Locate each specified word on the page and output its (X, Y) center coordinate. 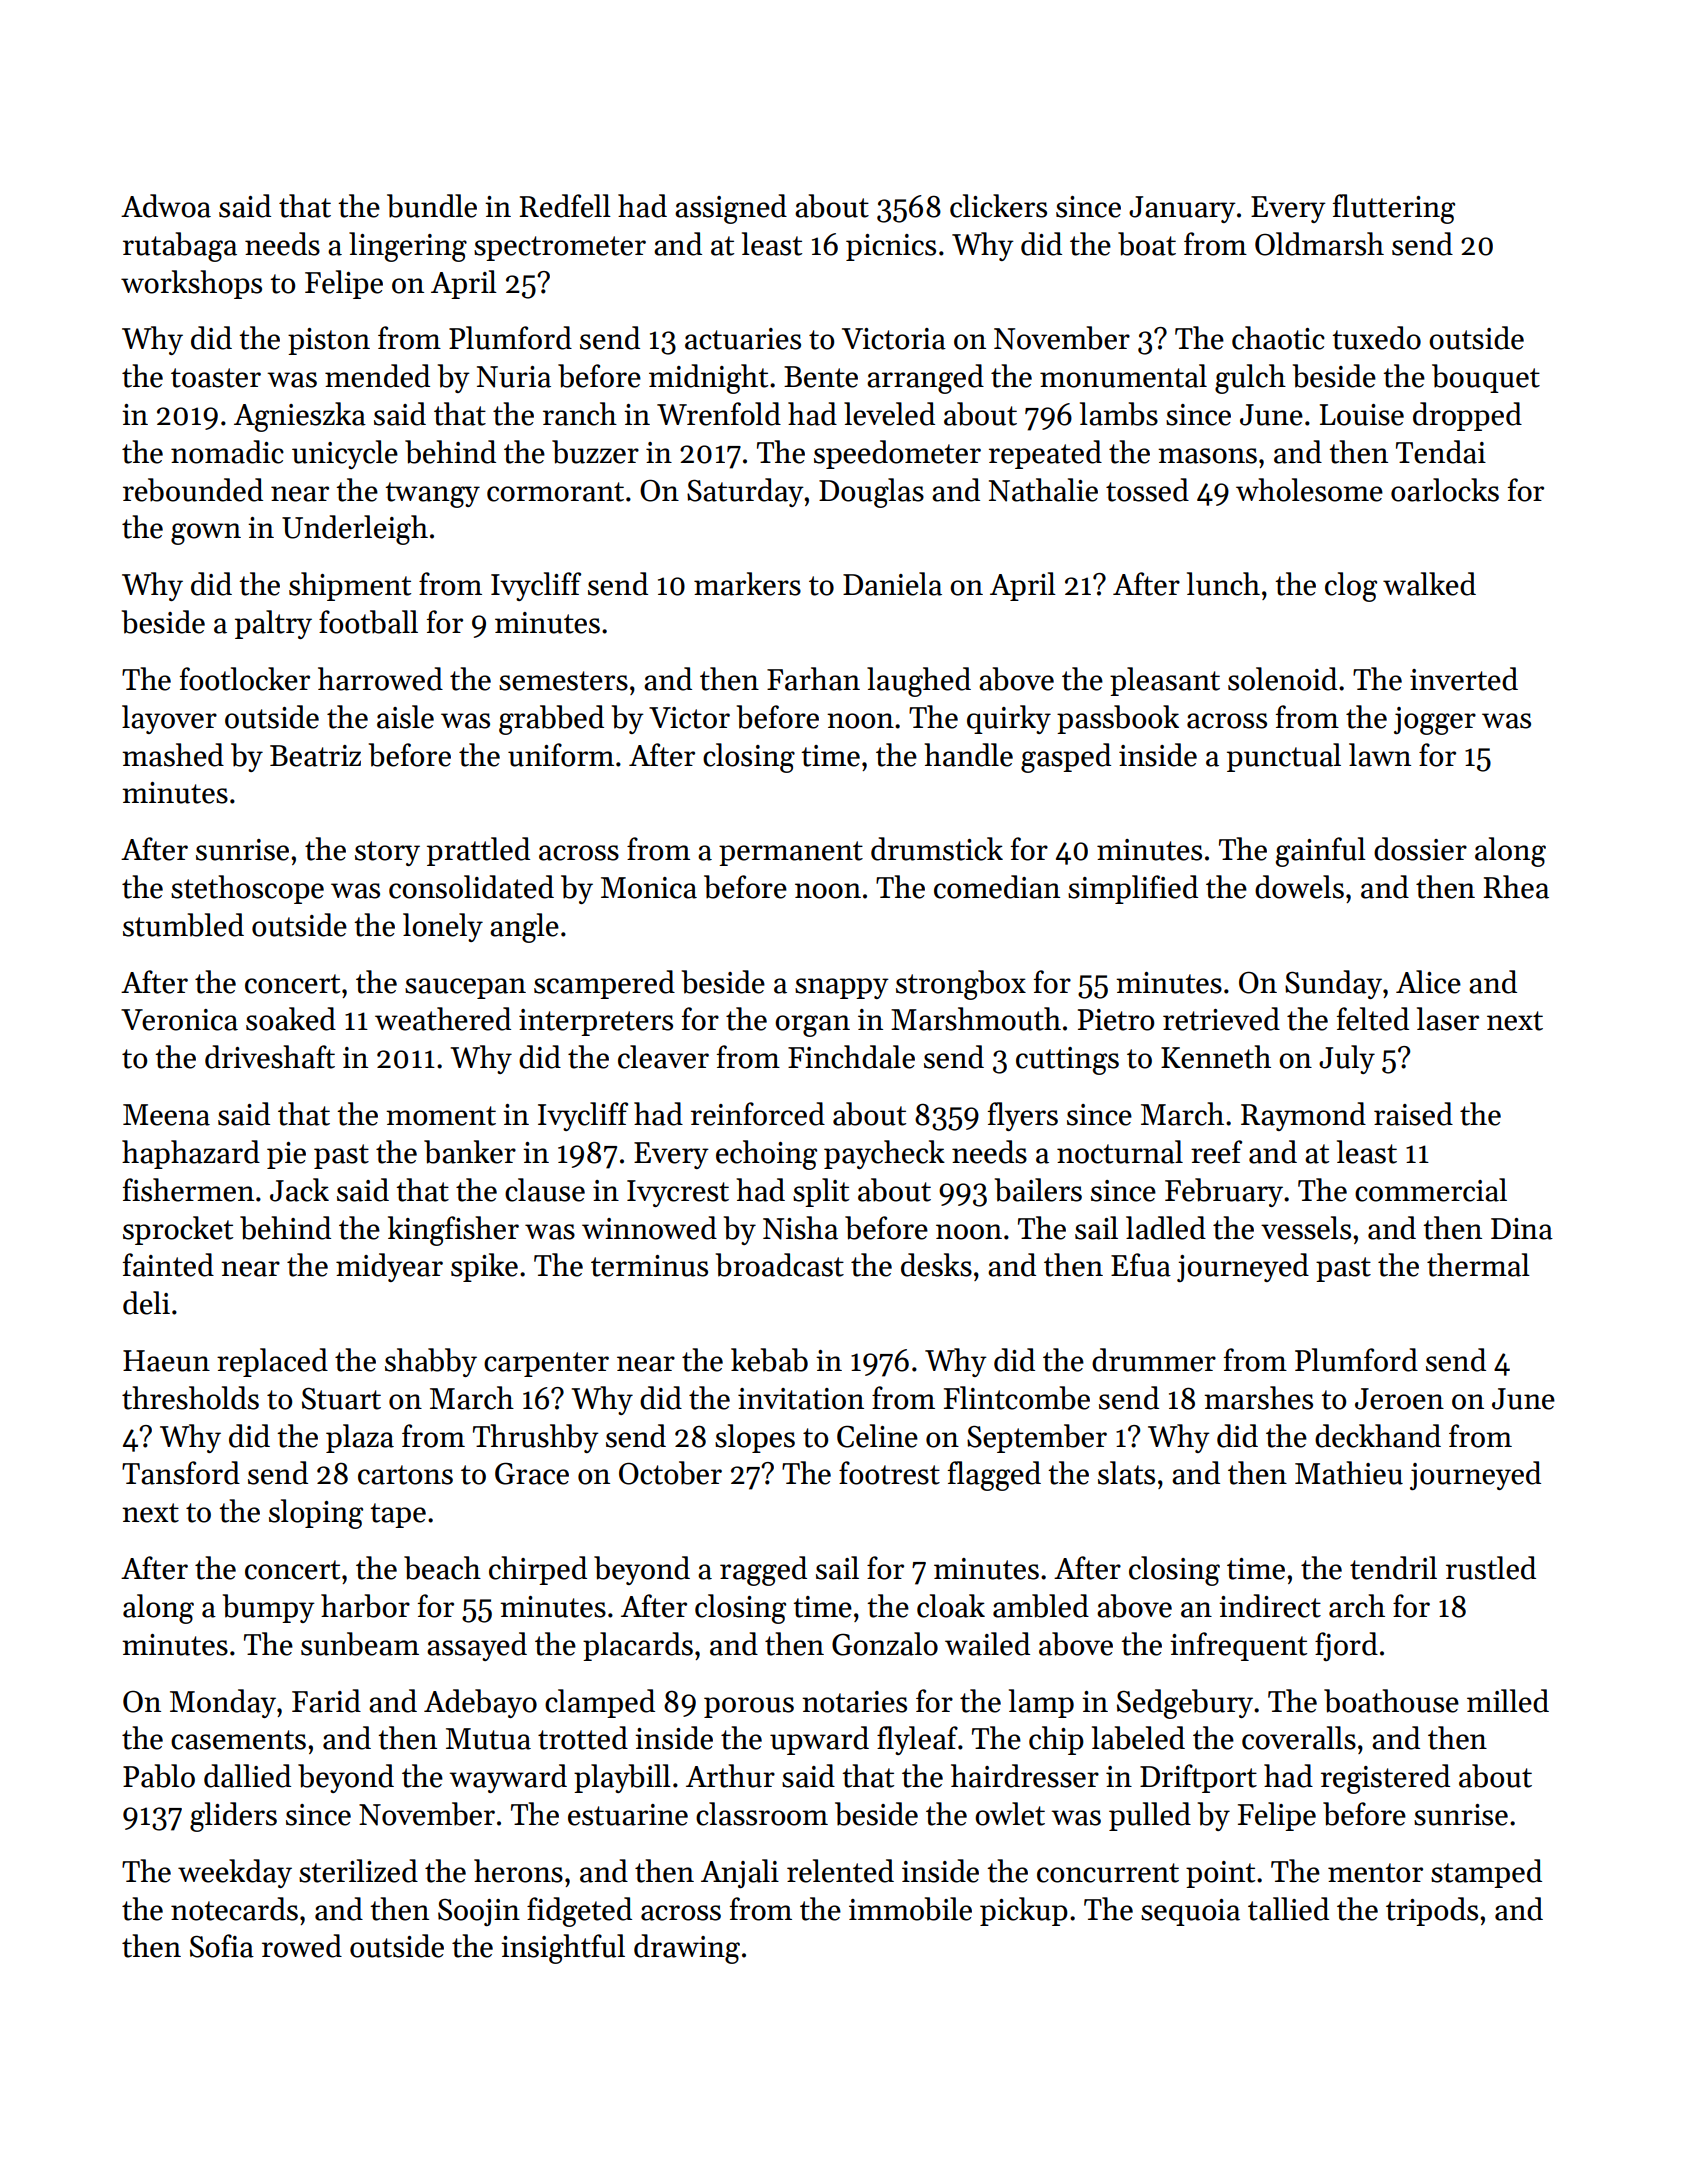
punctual (1284, 757)
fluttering (1394, 209)
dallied (247, 1776)
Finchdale (851, 1057)
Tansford (181, 1473)
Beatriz (315, 756)
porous (749, 1707)
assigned (731, 209)
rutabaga (180, 247)
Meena (166, 1115)
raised (1413, 1114)
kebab (769, 1360)
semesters (563, 681)
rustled (1491, 1568)
